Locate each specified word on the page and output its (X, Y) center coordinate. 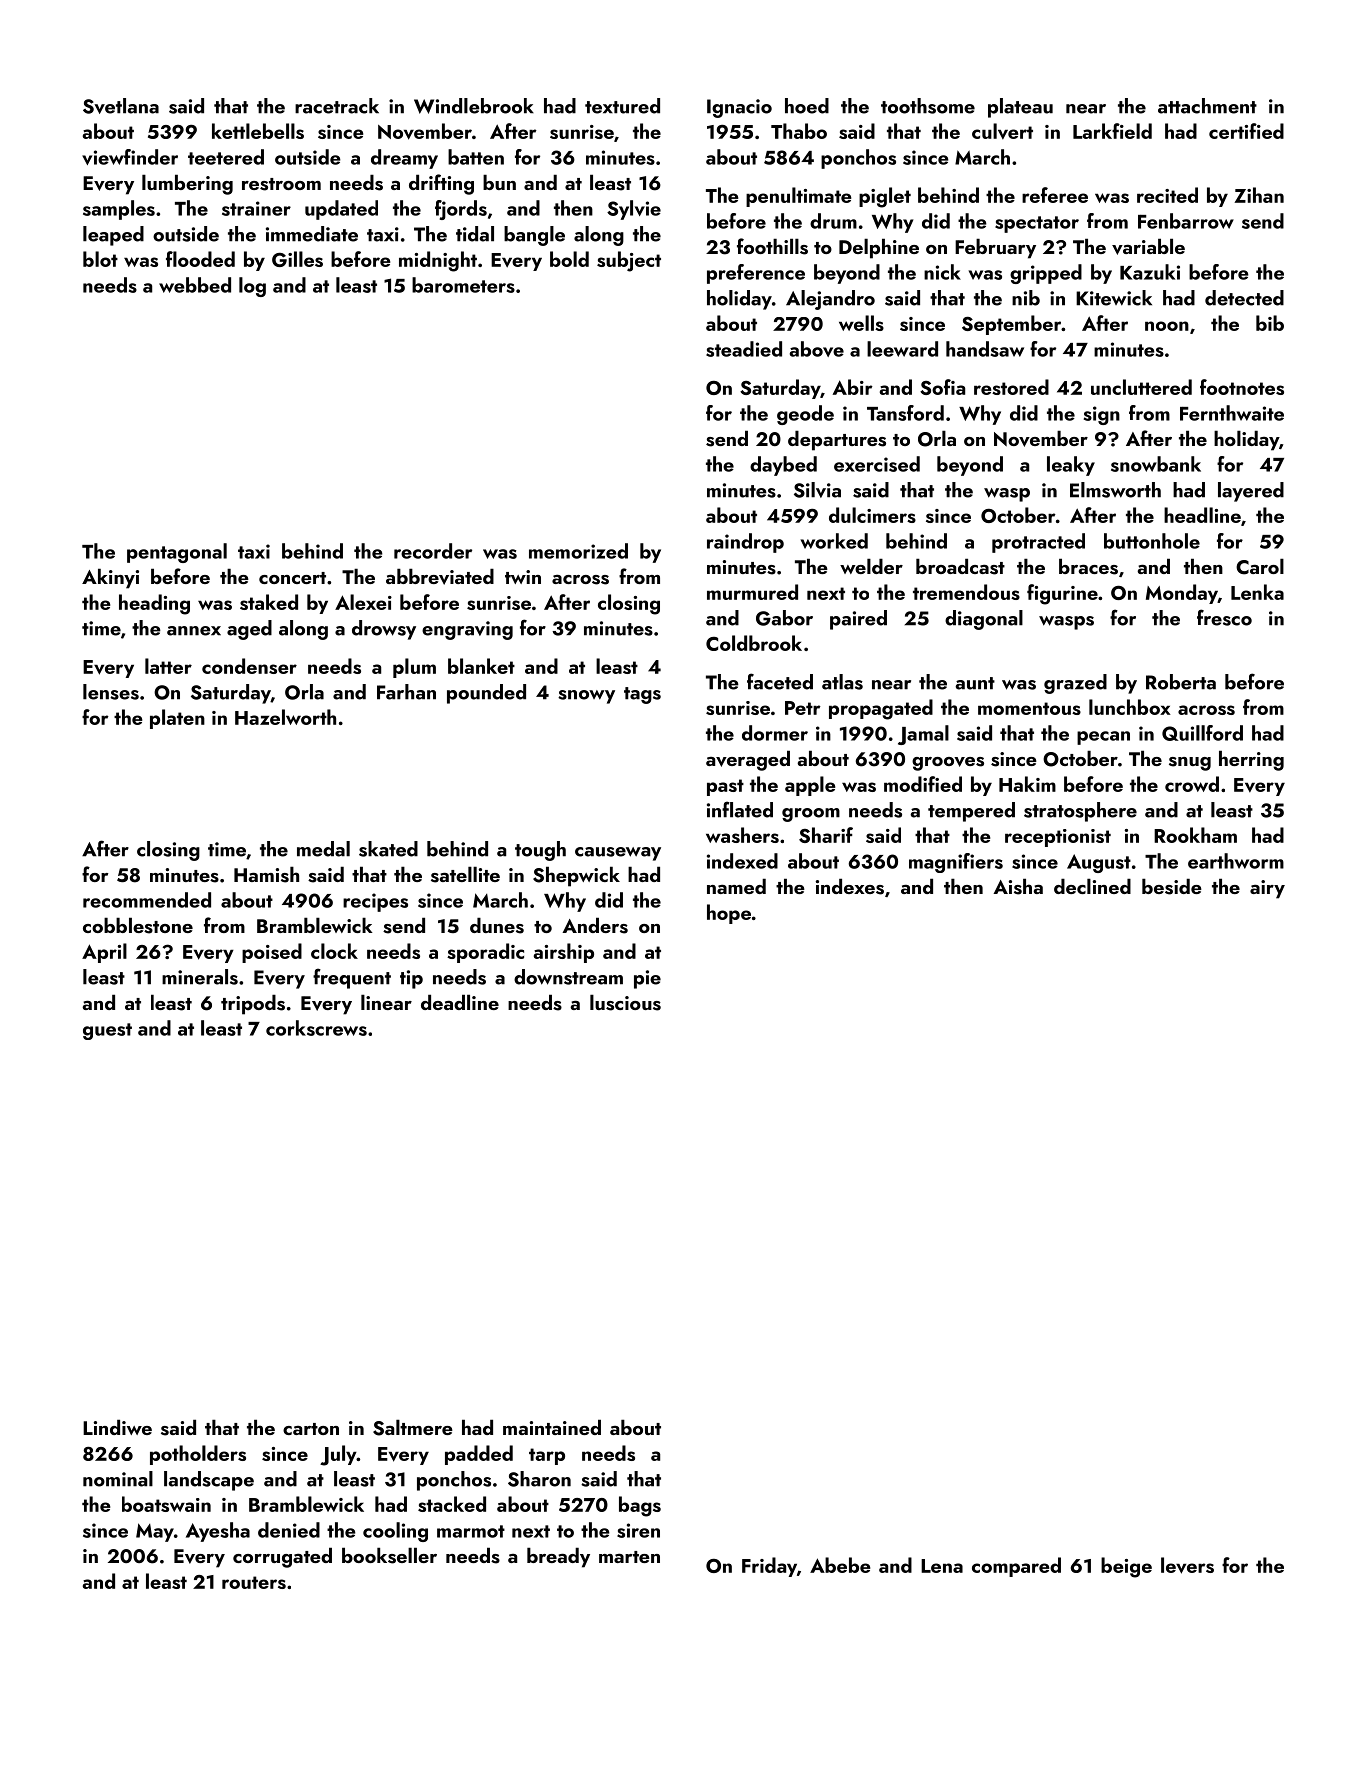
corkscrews (316, 1028)
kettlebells (258, 131)
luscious (625, 1002)
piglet (885, 197)
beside (1172, 886)
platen (177, 719)
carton (311, 1429)
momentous (1029, 708)
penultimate (798, 197)
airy (1267, 889)
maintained (552, 1427)
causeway (618, 854)
